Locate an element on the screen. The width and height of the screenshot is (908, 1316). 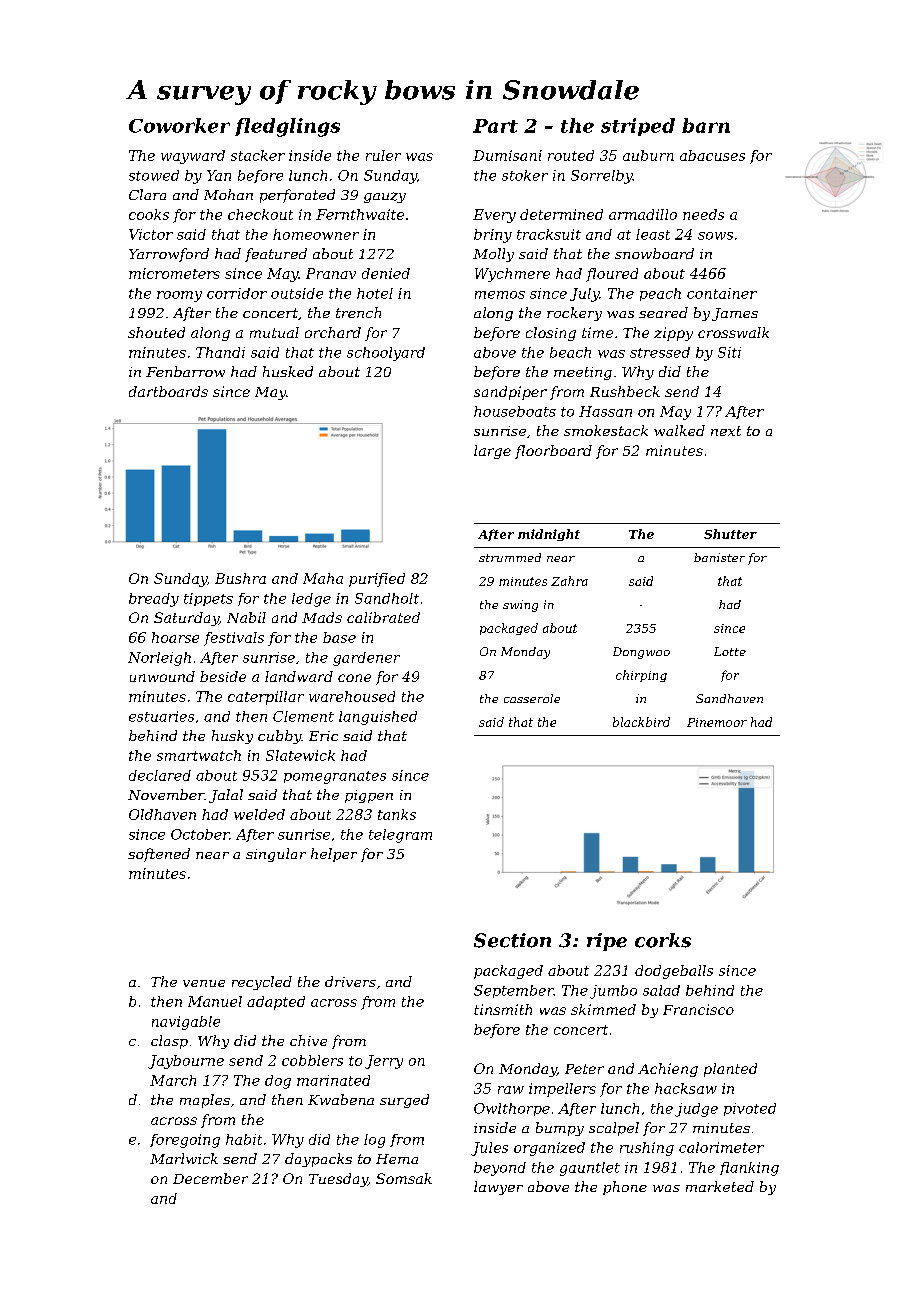
Section is located at coordinates (512, 940).
